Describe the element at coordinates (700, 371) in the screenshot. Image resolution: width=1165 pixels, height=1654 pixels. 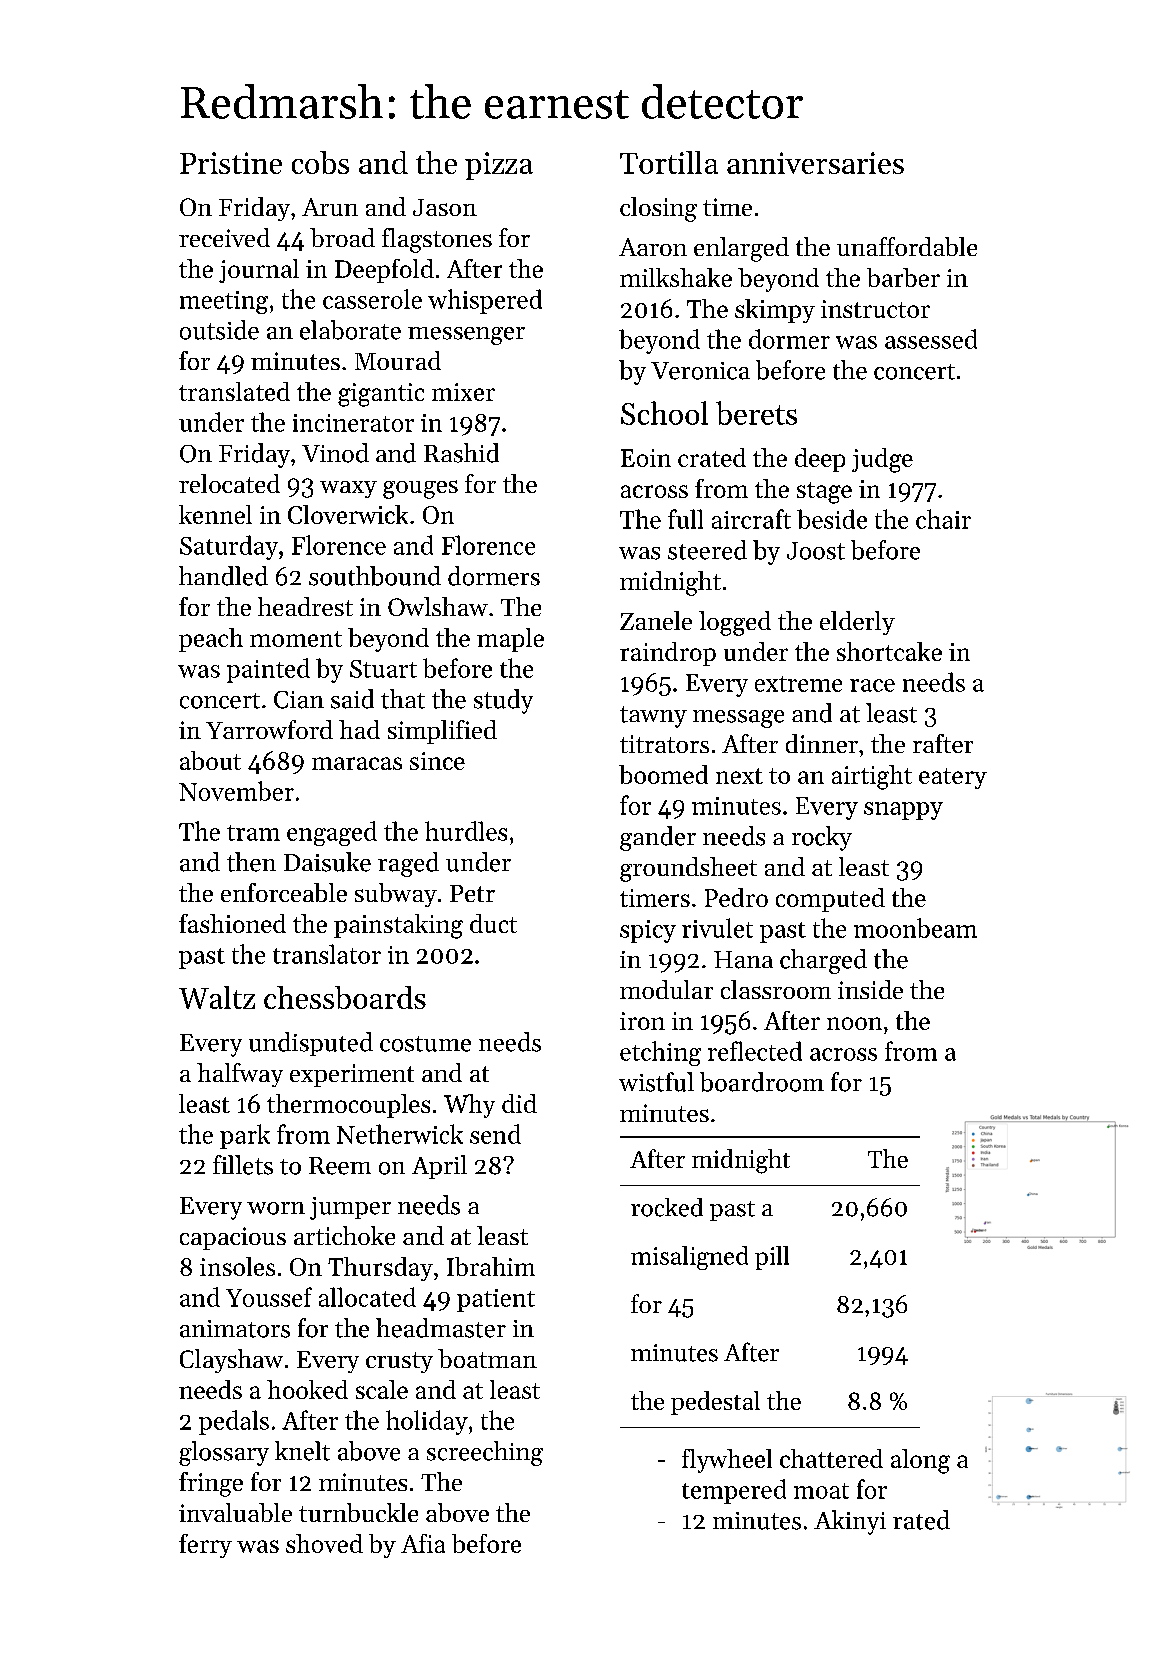
I see `Veronica` at that location.
